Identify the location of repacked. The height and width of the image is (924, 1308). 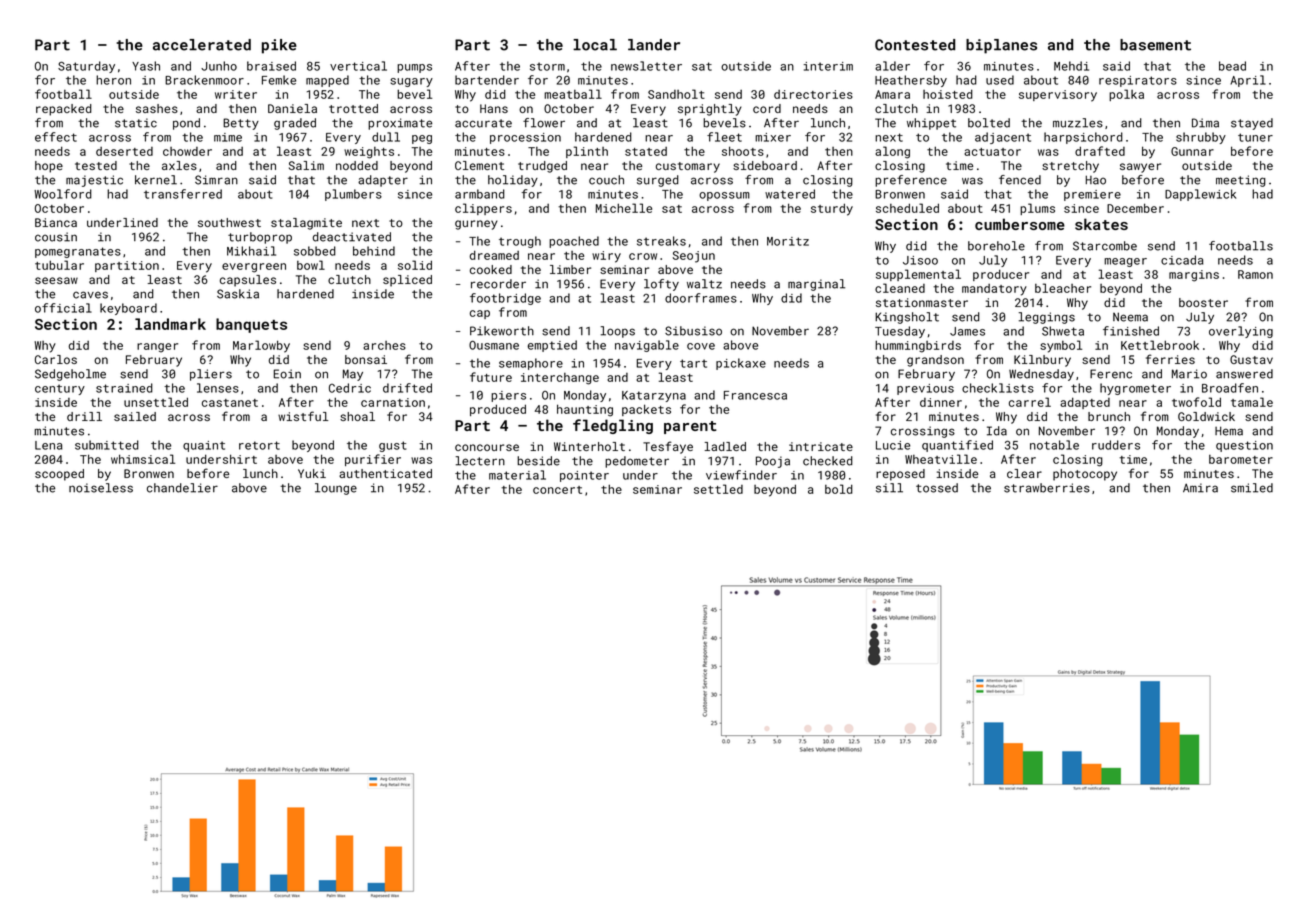
(64, 110).
